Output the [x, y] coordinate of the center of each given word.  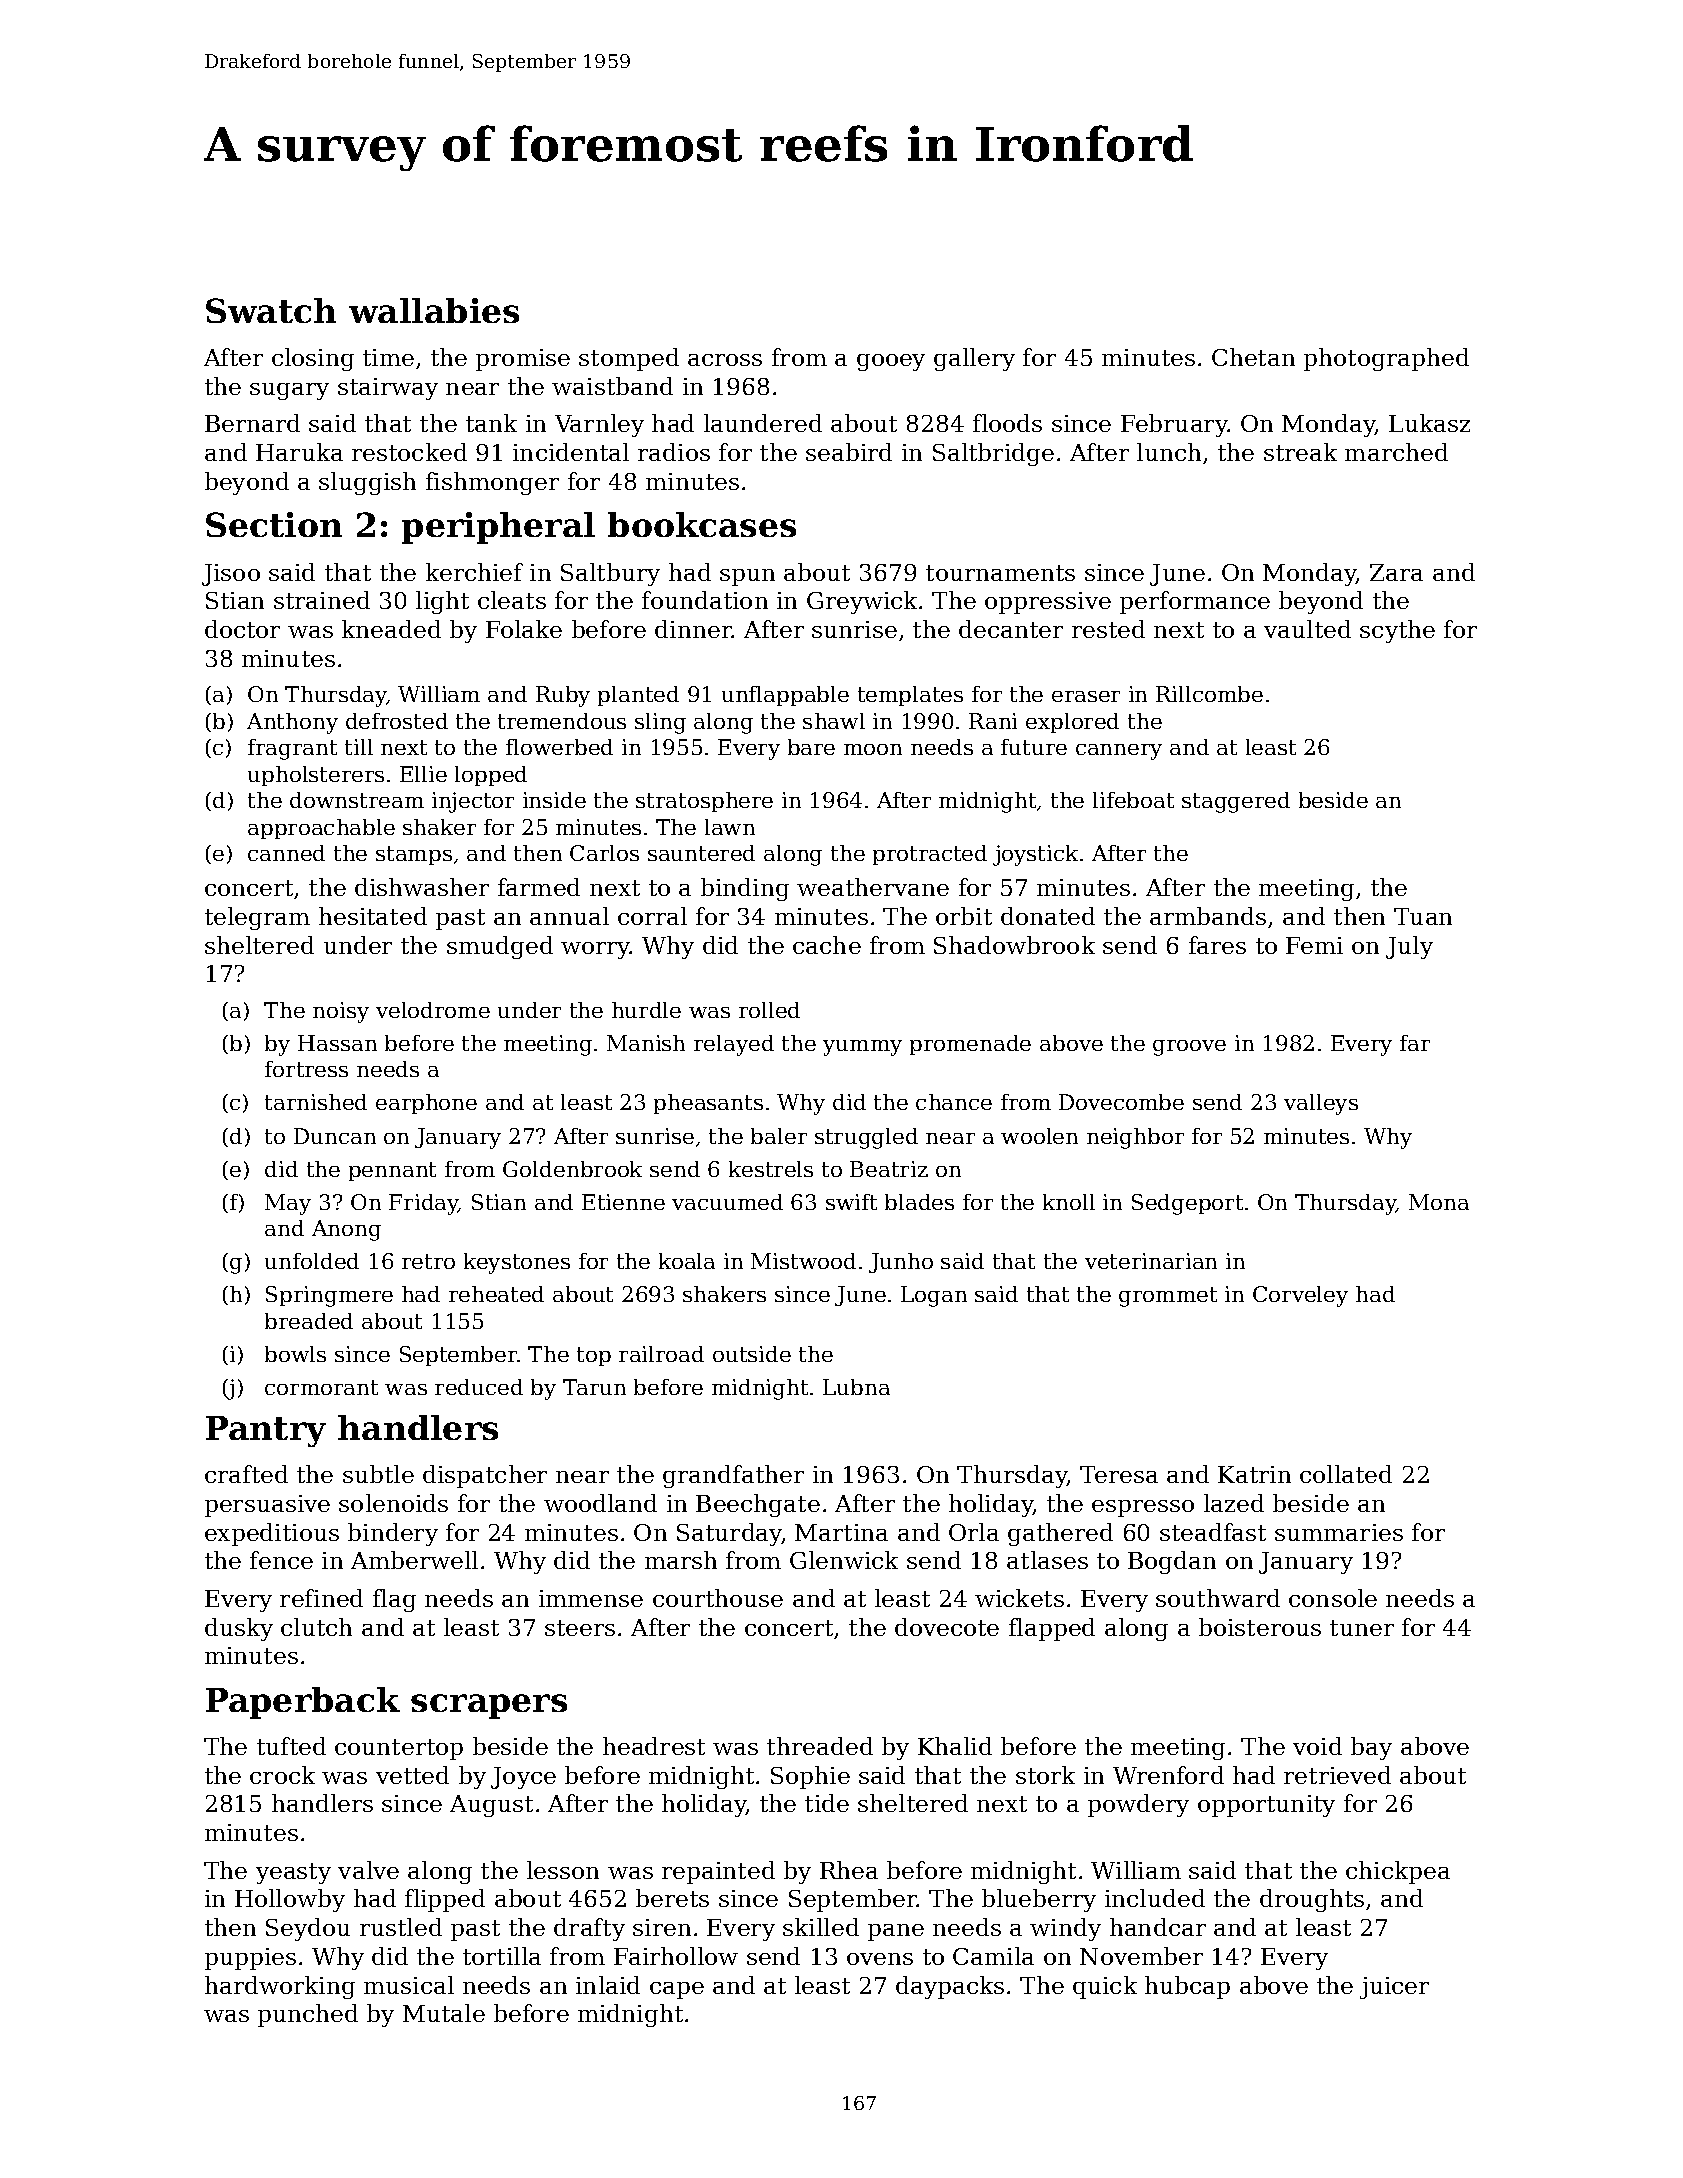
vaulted [1307, 629]
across [725, 360]
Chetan [1253, 357]
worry [596, 950]
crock [282, 1775]
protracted [930, 855]
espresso [1143, 1508]
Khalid [955, 1746]
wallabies [434, 310]
